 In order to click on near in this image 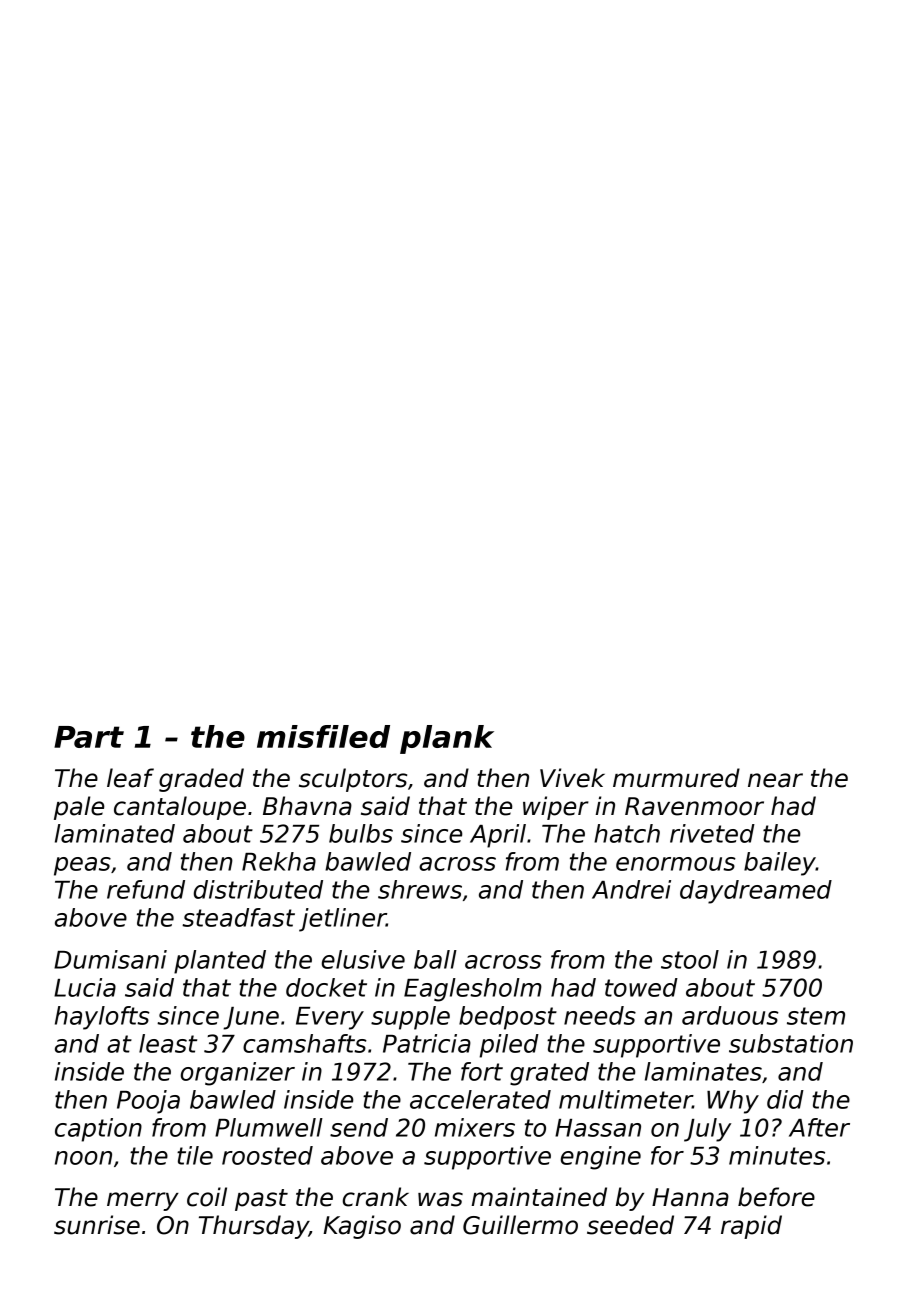, I will do `click(775, 780)`.
